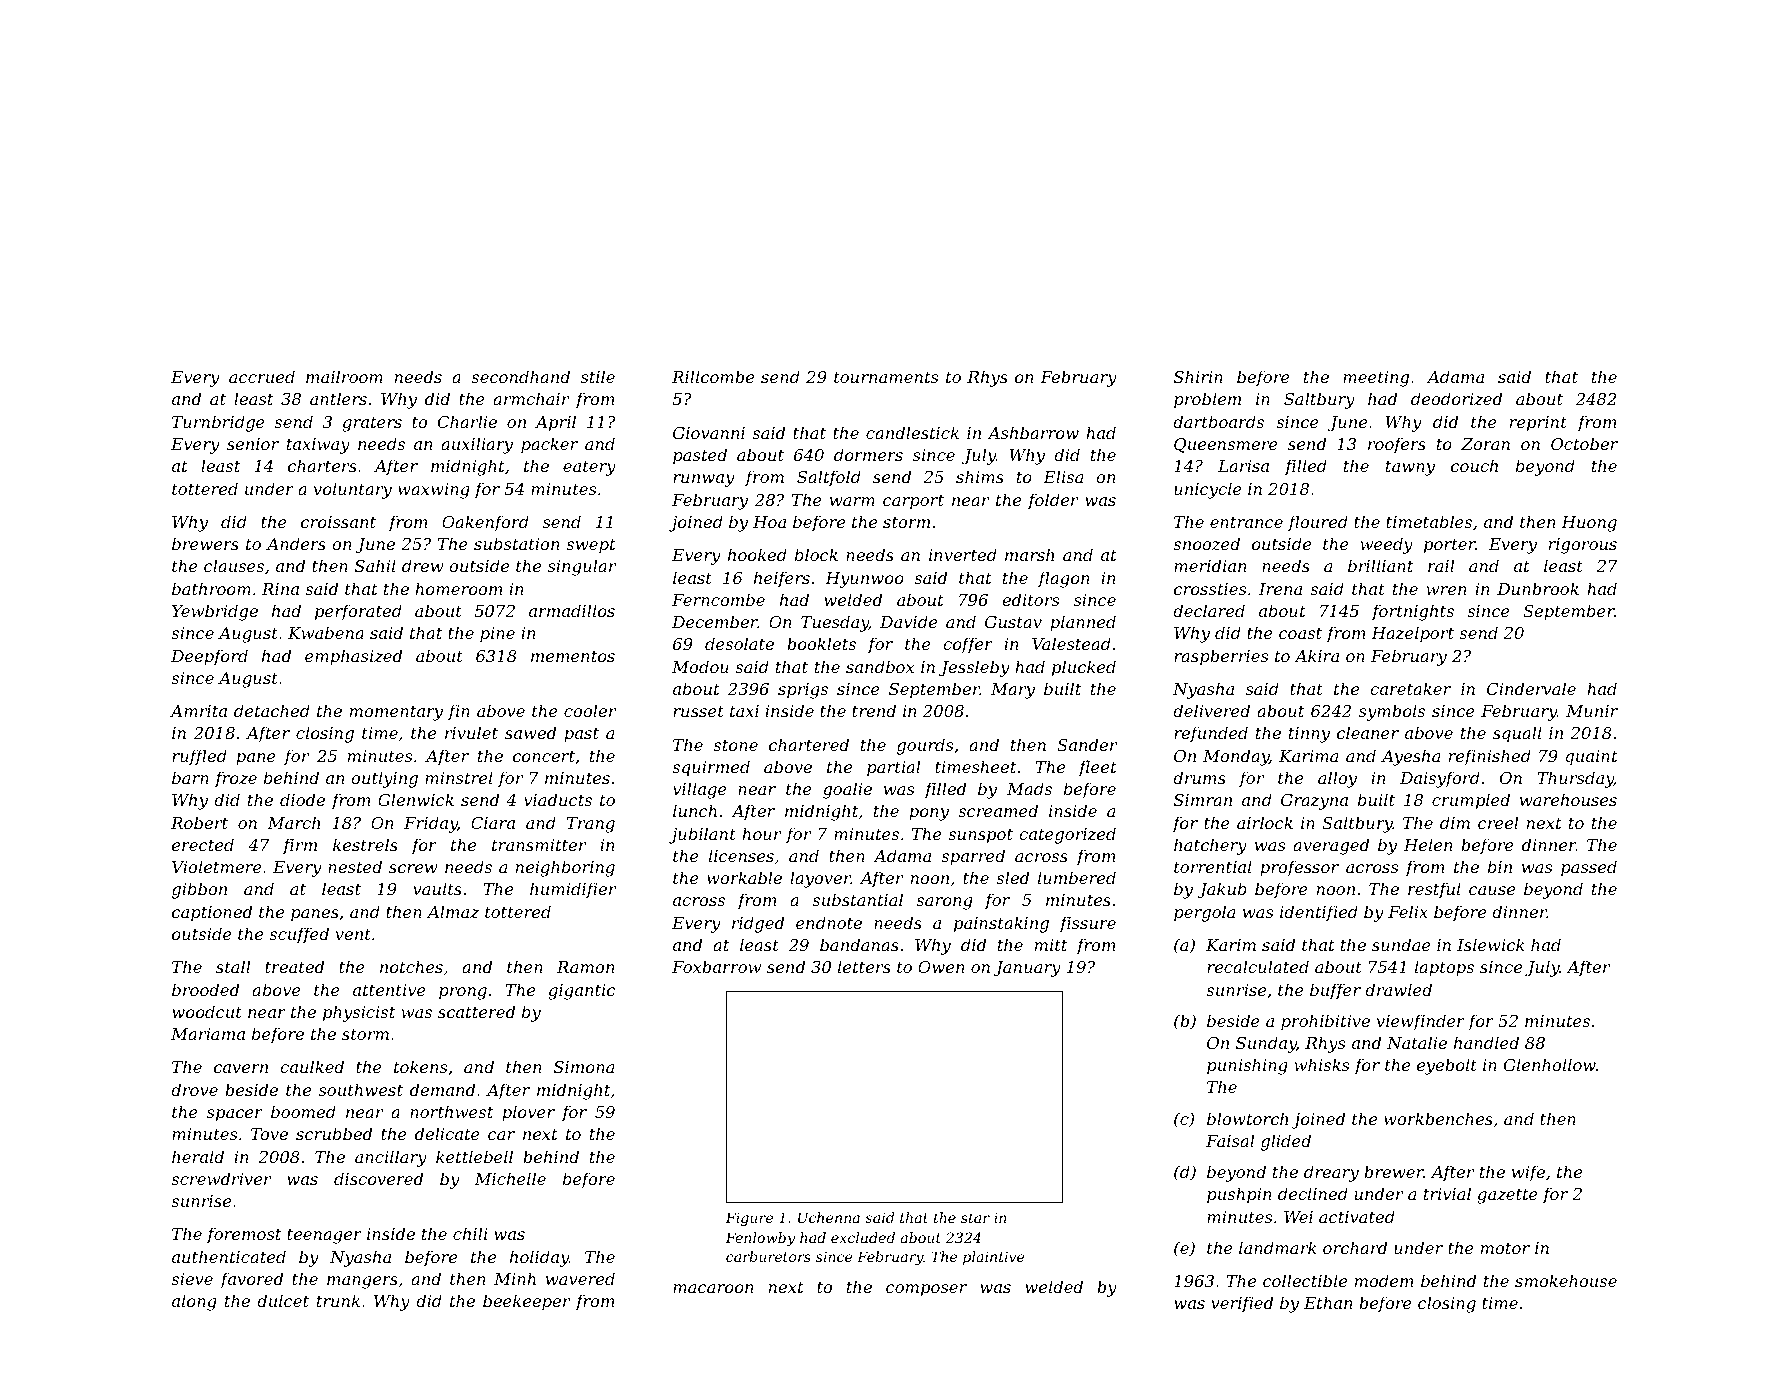 The image size is (1789, 1382). What do you see at coordinates (251, 1280) in the image?
I see `favored` at bounding box center [251, 1280].
